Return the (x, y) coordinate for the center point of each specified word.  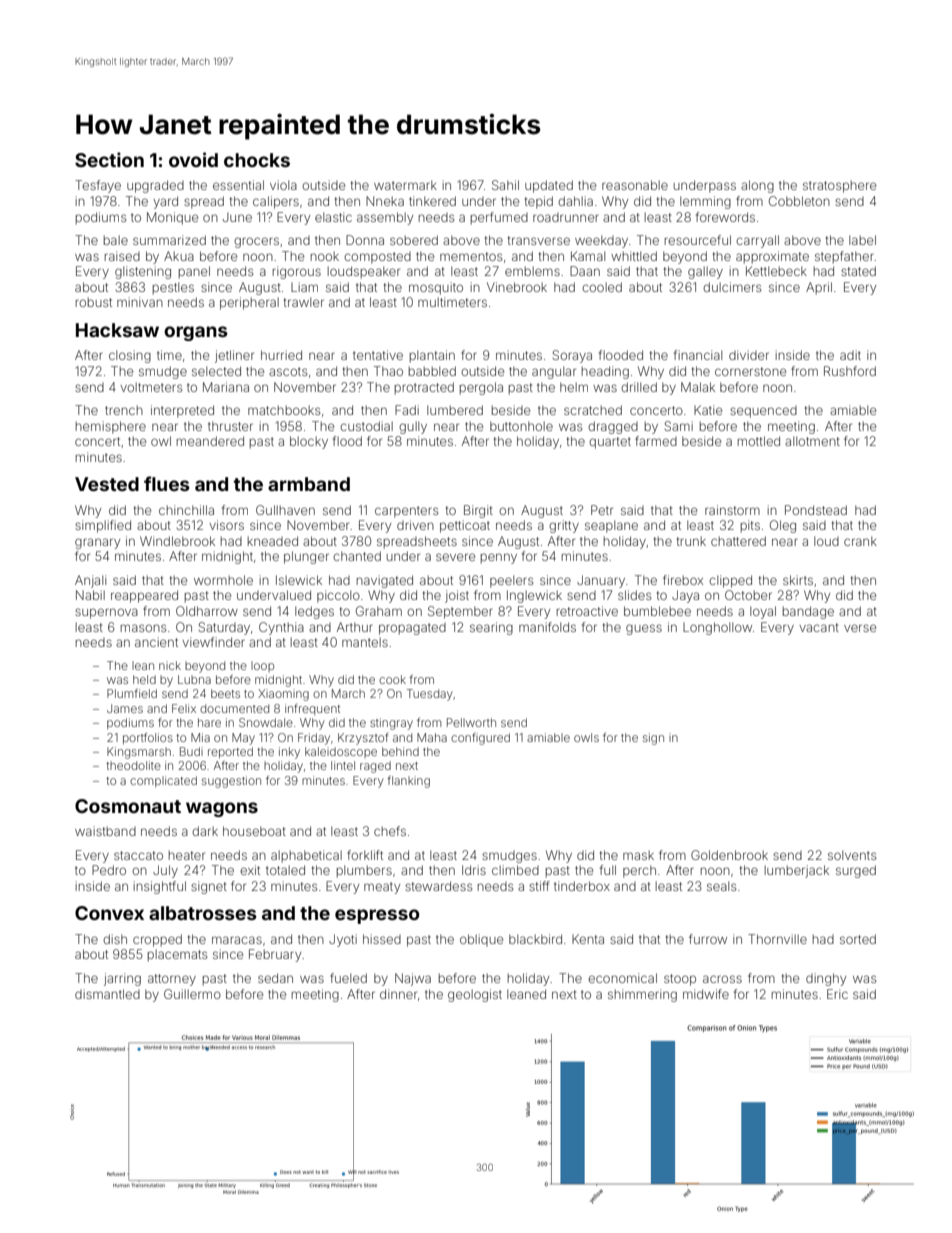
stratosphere (839, 186)
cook (392, 679)
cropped (157, 940)
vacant (819, 627)
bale (116, 240)
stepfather (844, 257)
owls (586, 737)
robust (94, 302)
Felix (184, 708)
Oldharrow (207, 611)
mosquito (436, 288)
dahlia (575, 201)
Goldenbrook (729, 855)
